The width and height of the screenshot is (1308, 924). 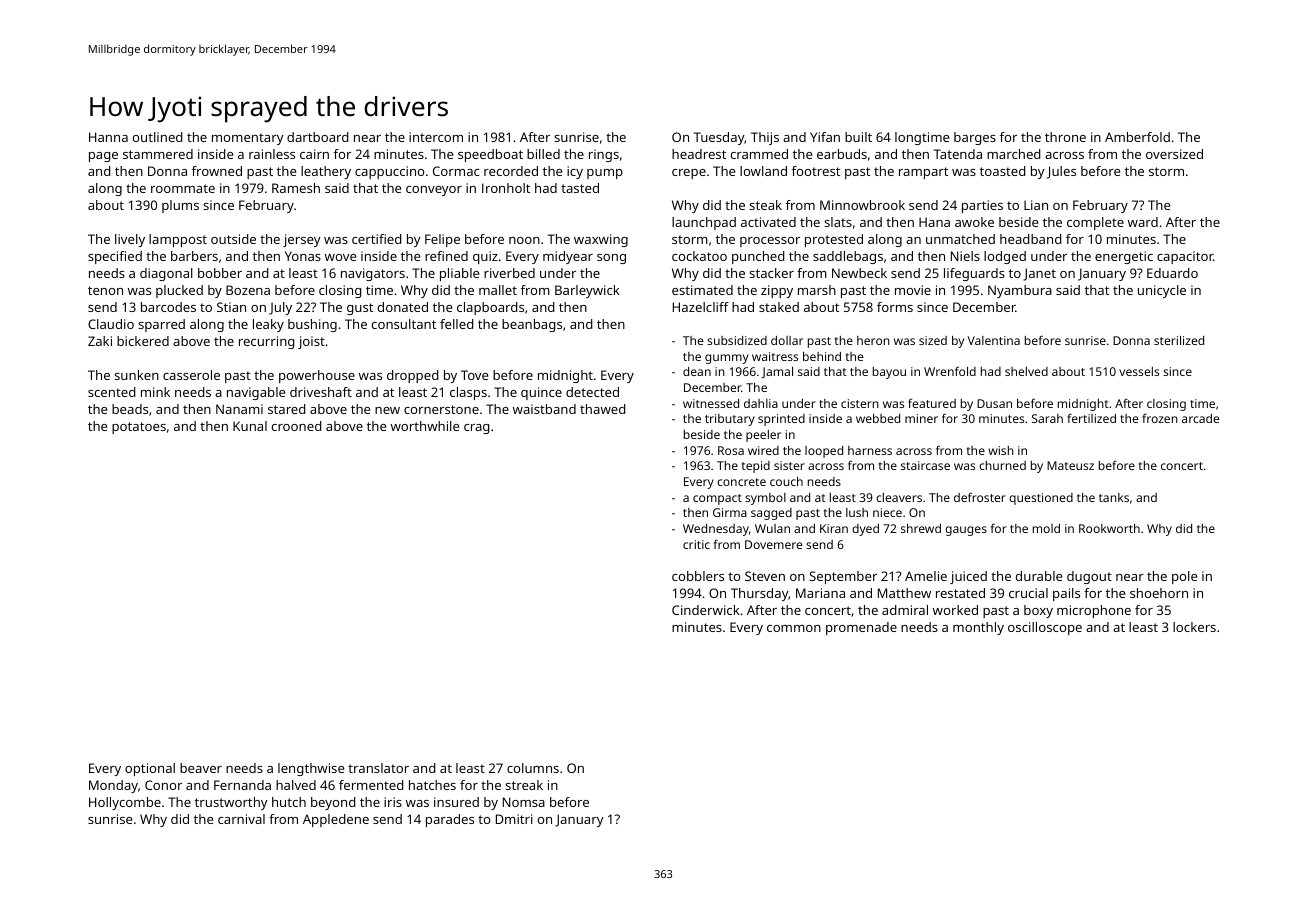 What do you see at coordinates (1046, 528) in the screenshot?
I see `mold` at bounding box center [1046, 528].
